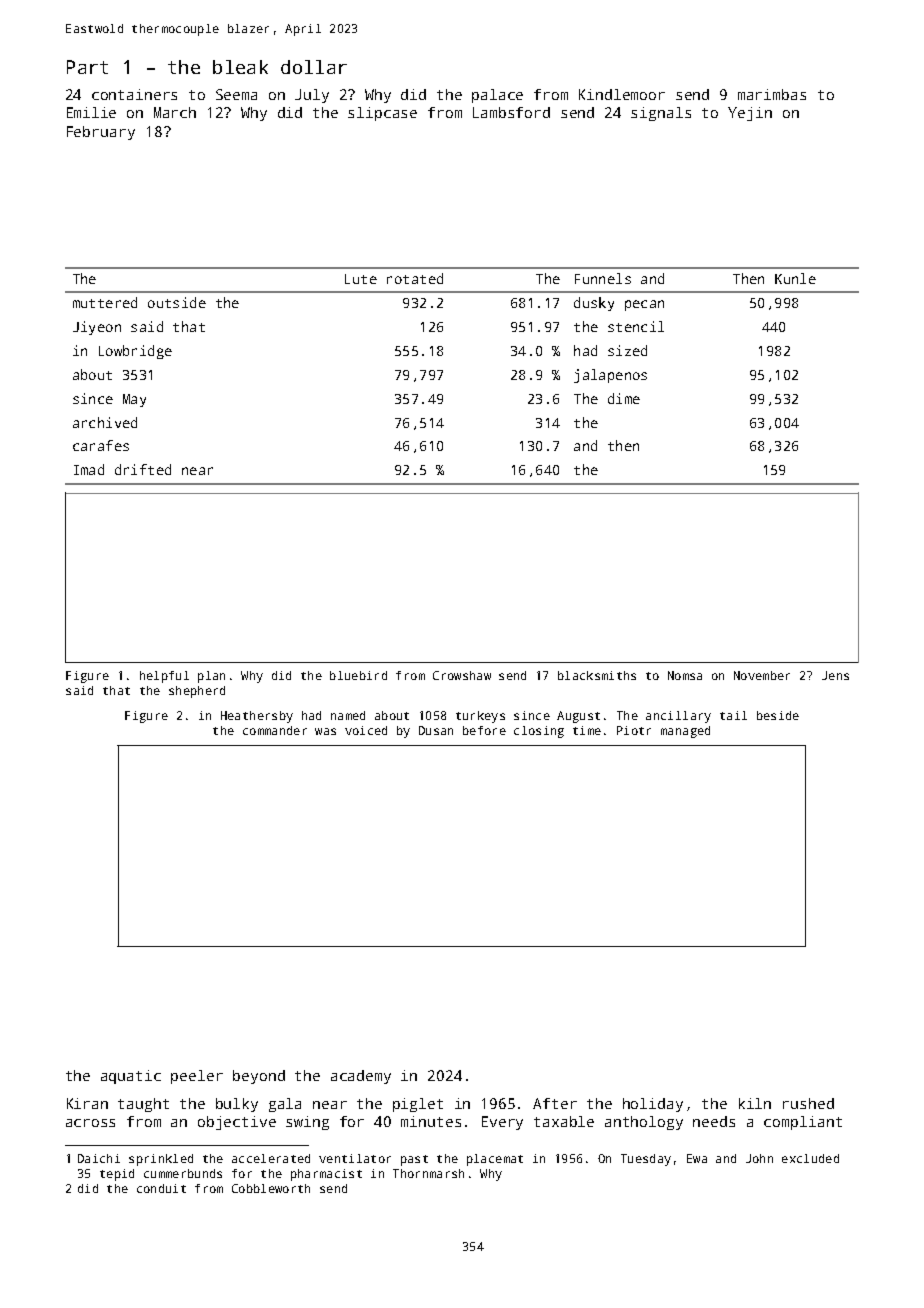 This image has height=1308, width=924. What do you see at coordinates (603, 278) in the image?
I see `Funnels` at bounding box center [603, 278].
